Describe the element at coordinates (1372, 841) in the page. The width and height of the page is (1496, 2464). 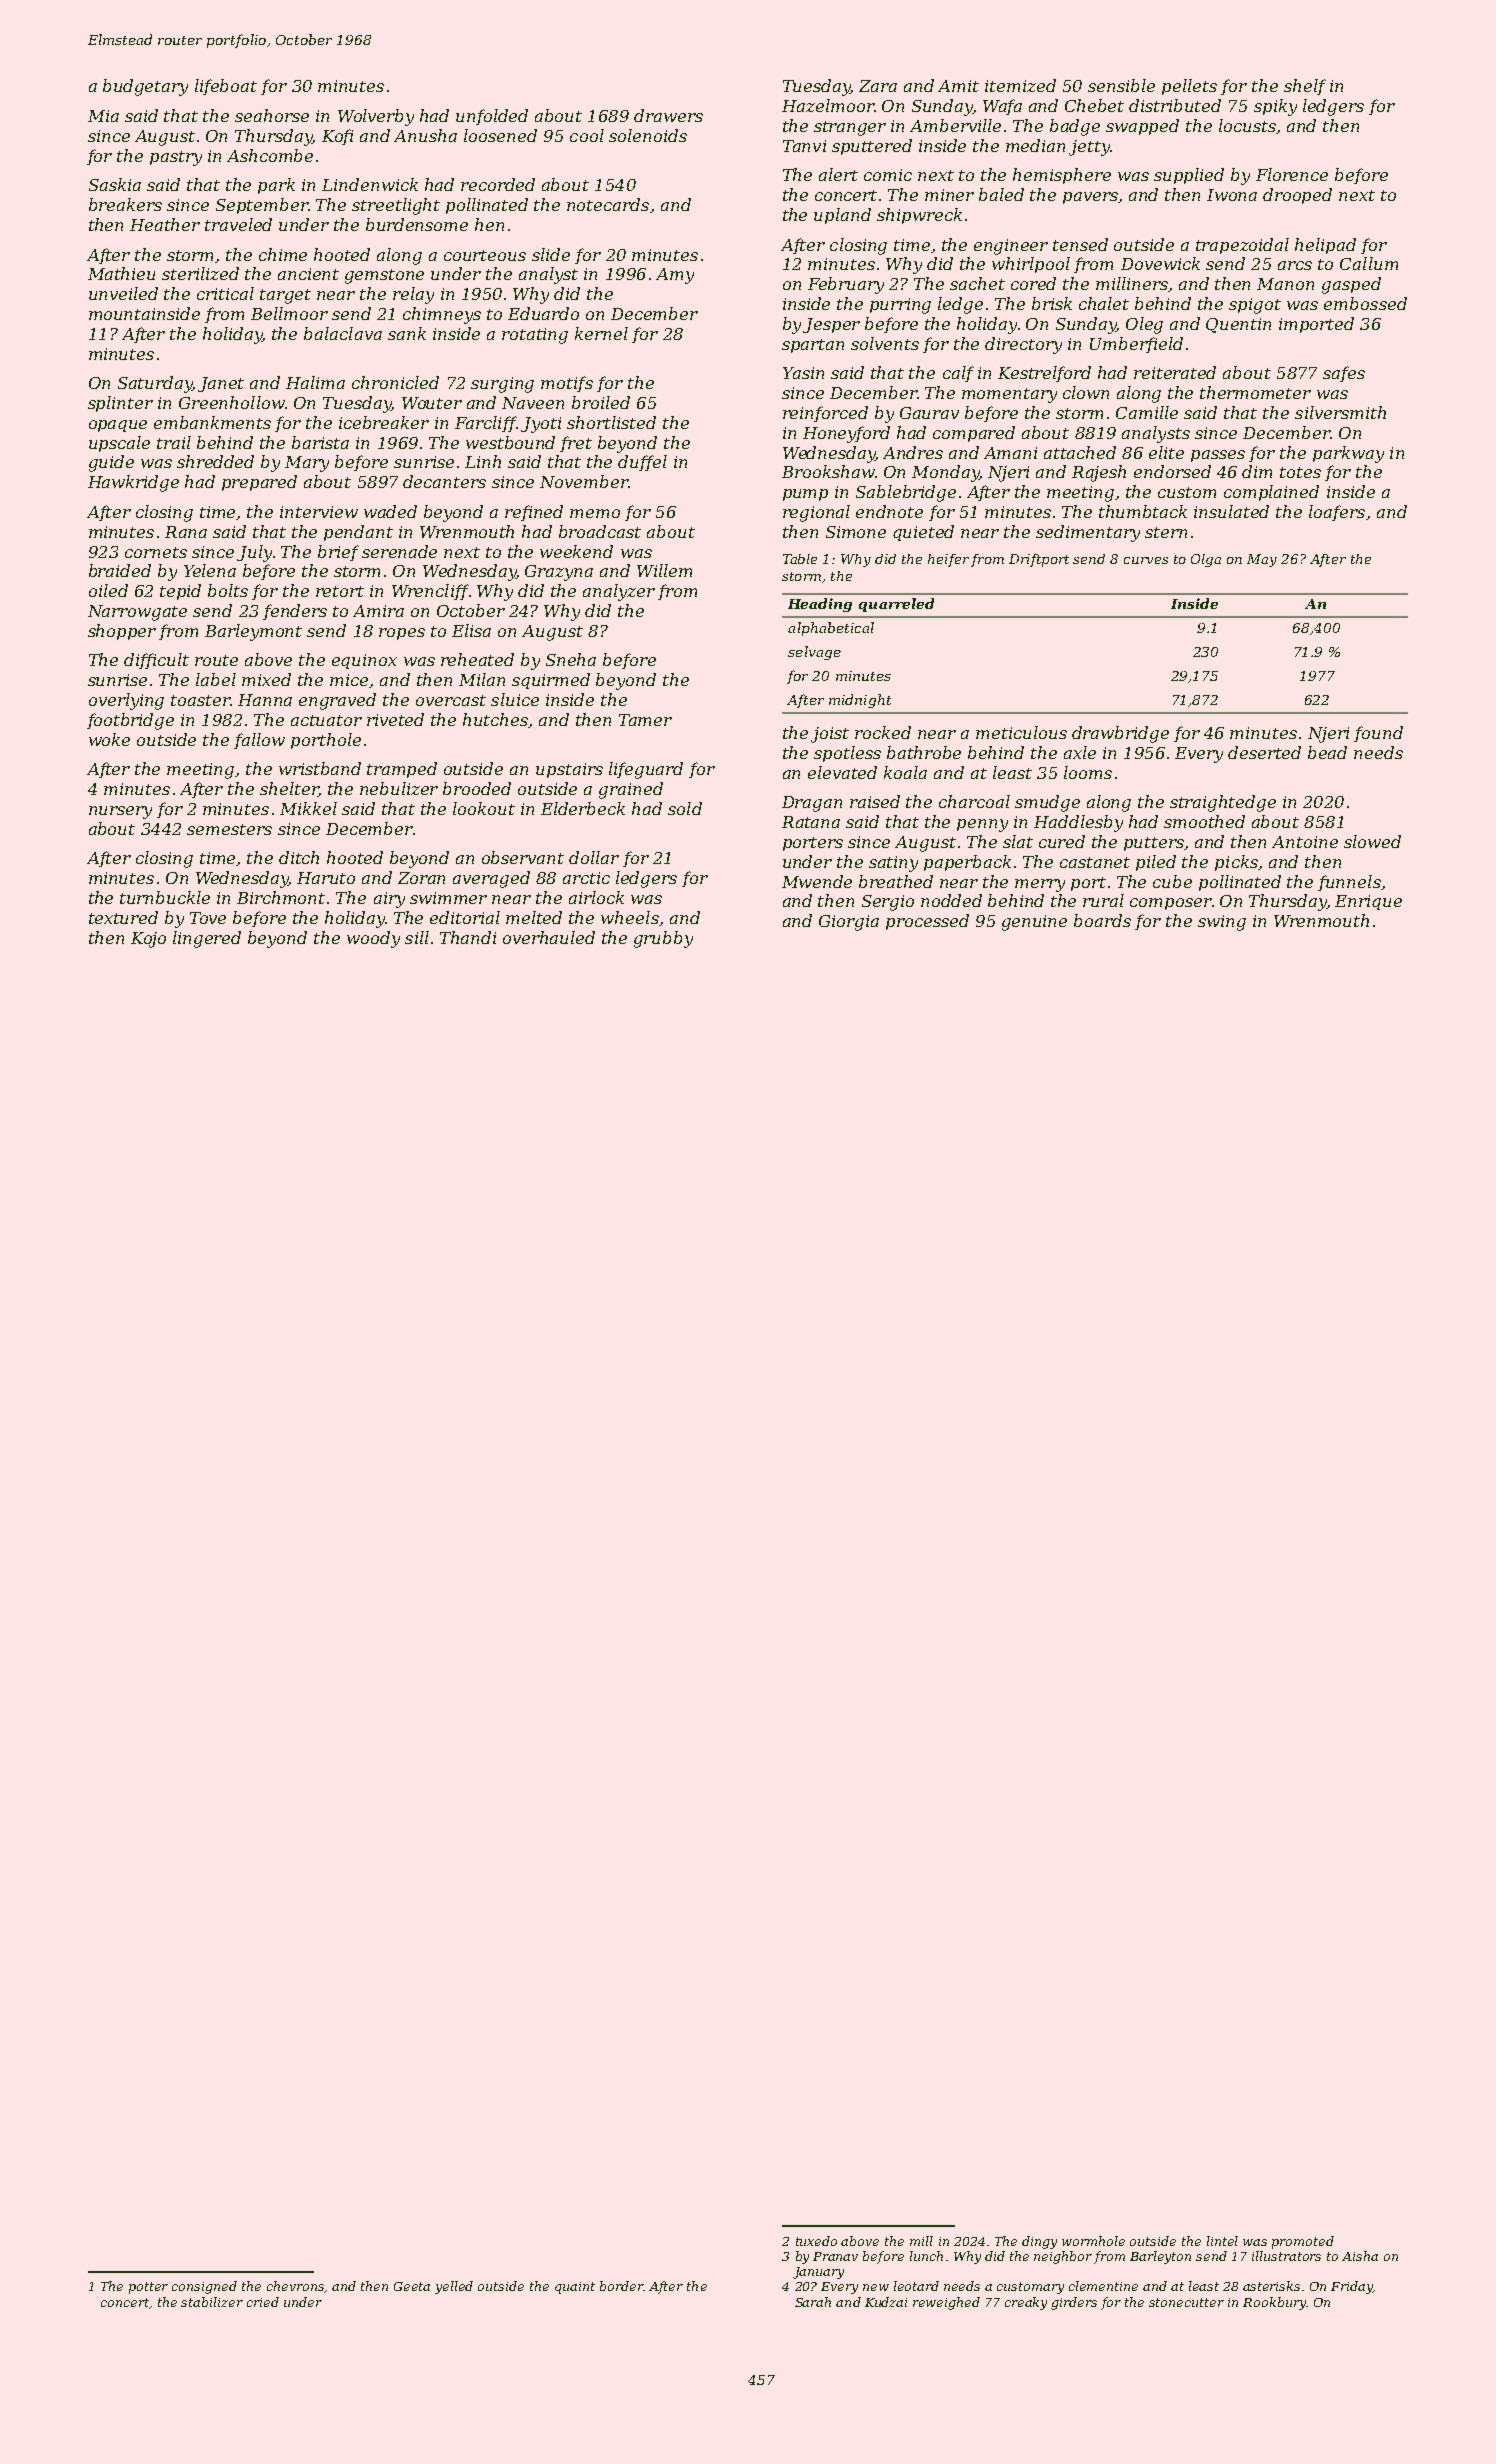
I see `slowed` at that location.
